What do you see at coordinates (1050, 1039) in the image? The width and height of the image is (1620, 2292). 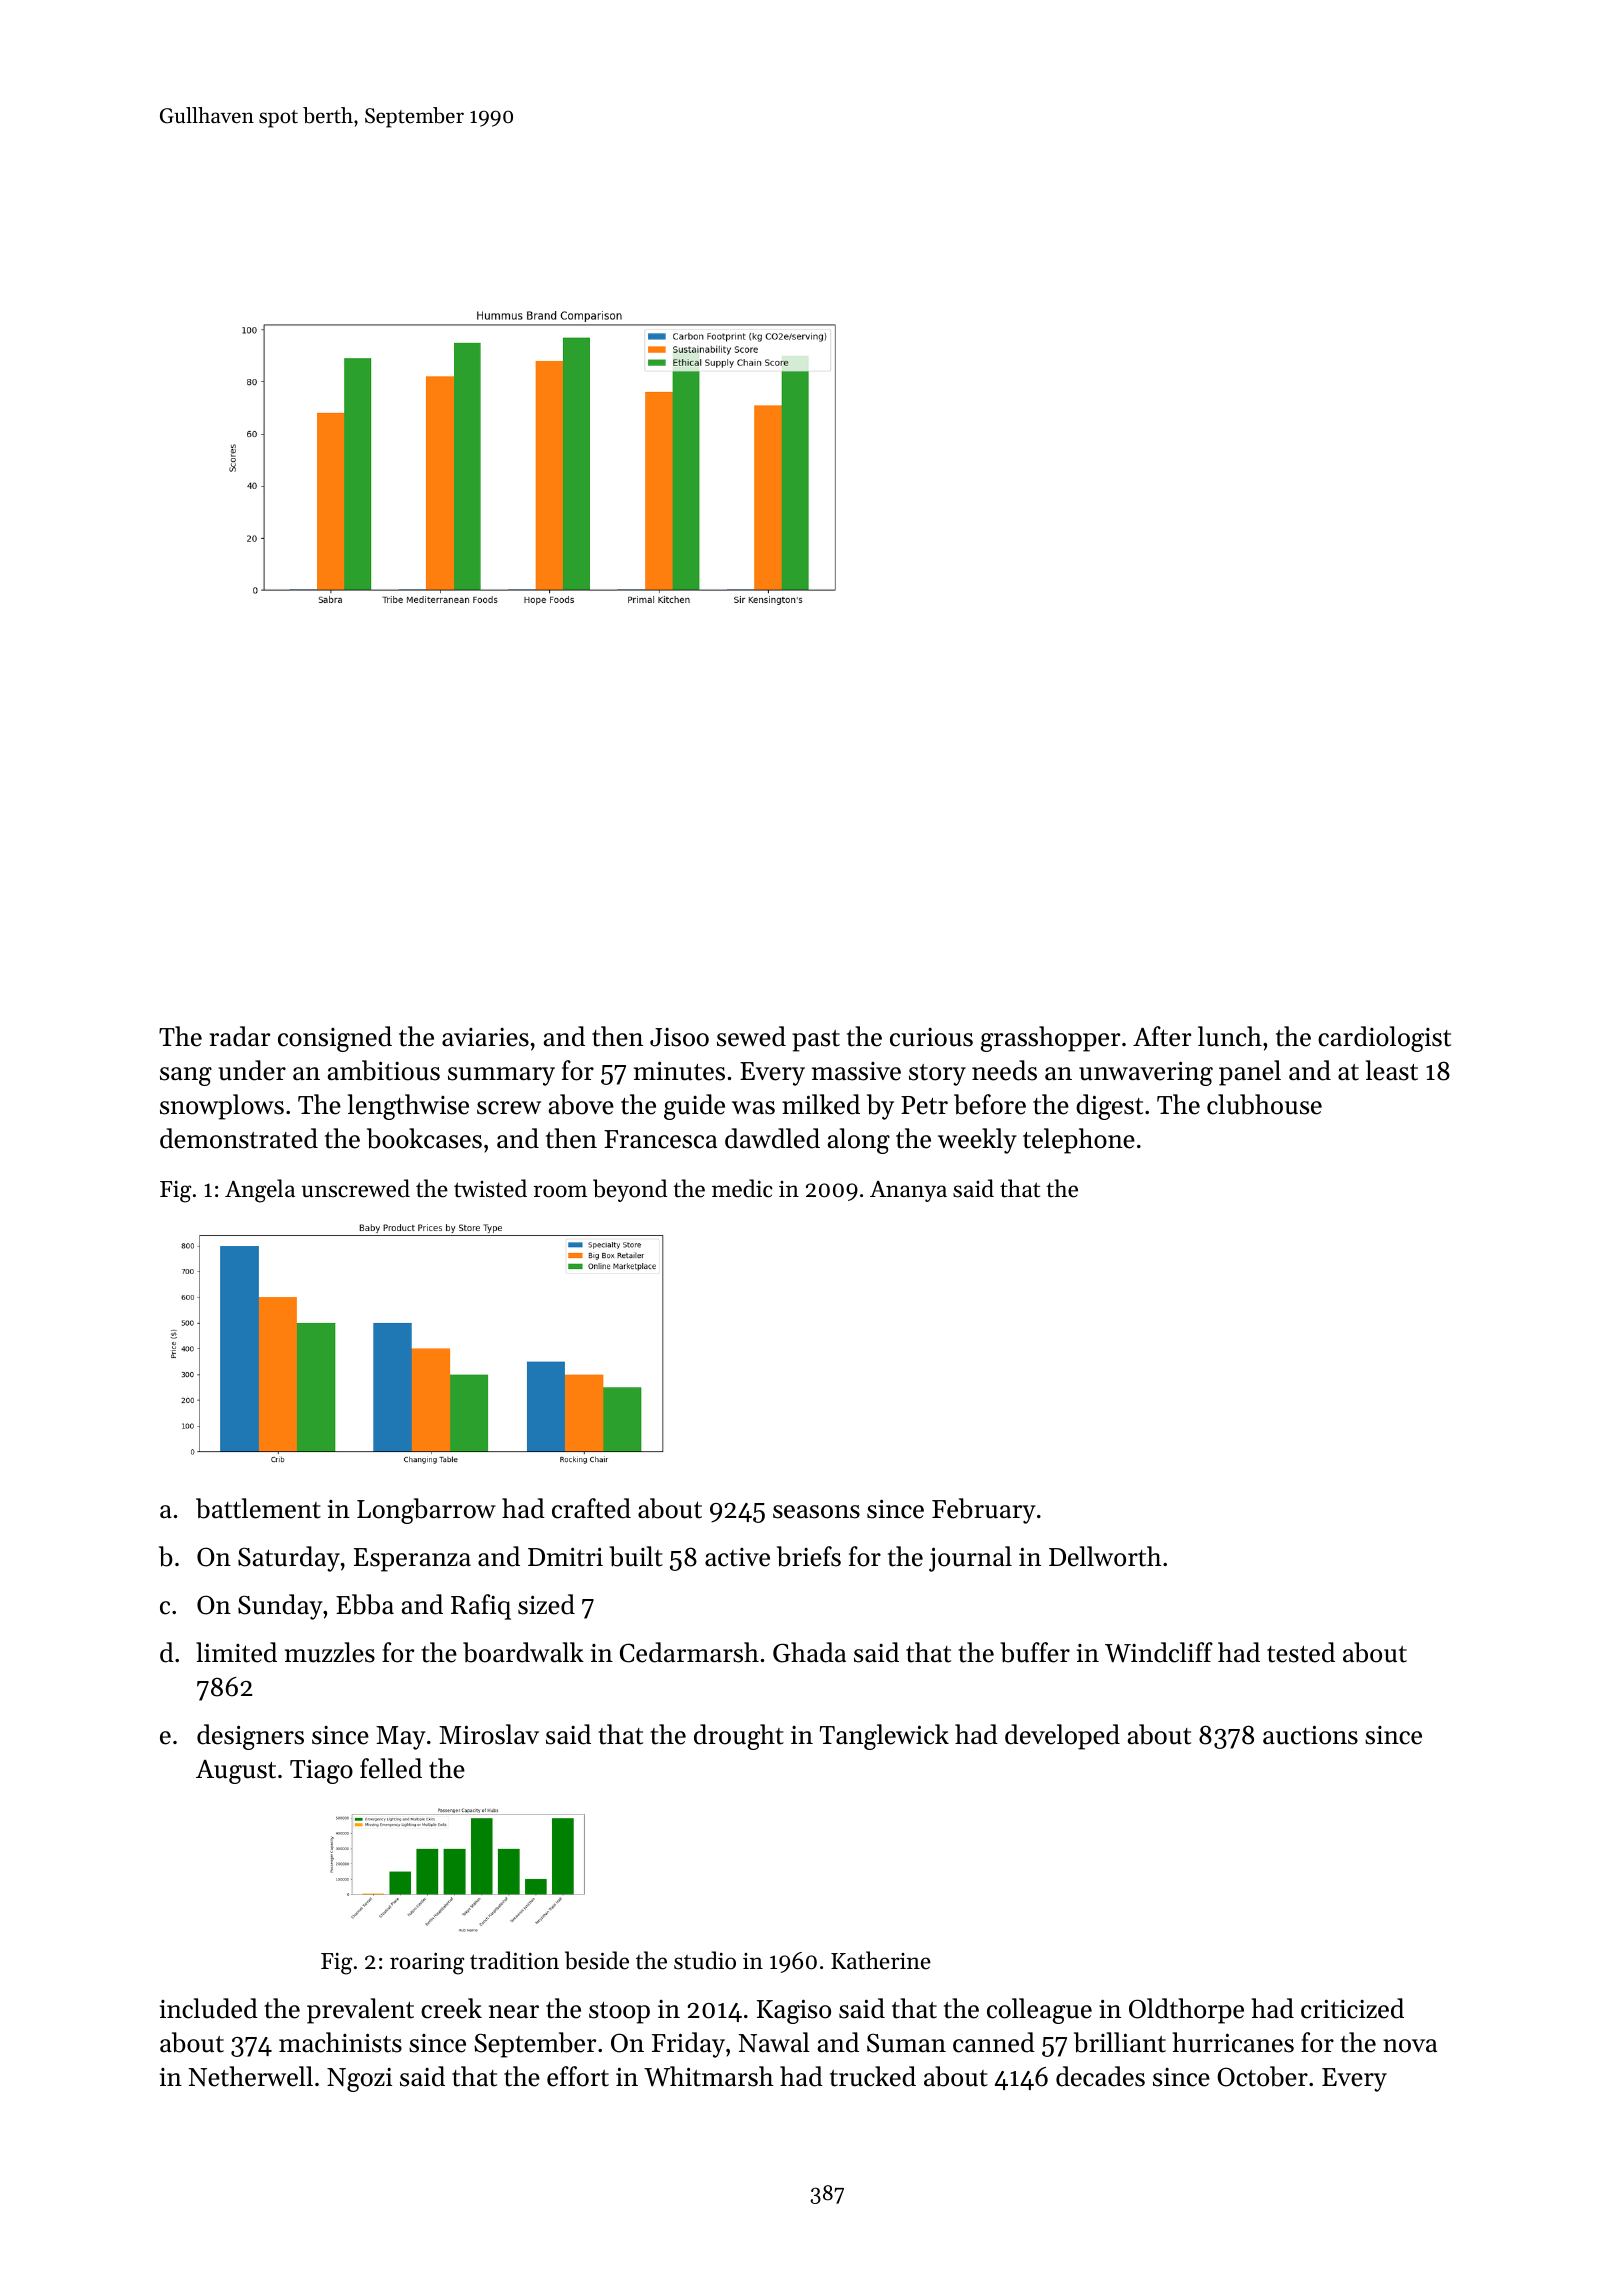 I see `grasshopper` at bounding box center [1050, 1039].
